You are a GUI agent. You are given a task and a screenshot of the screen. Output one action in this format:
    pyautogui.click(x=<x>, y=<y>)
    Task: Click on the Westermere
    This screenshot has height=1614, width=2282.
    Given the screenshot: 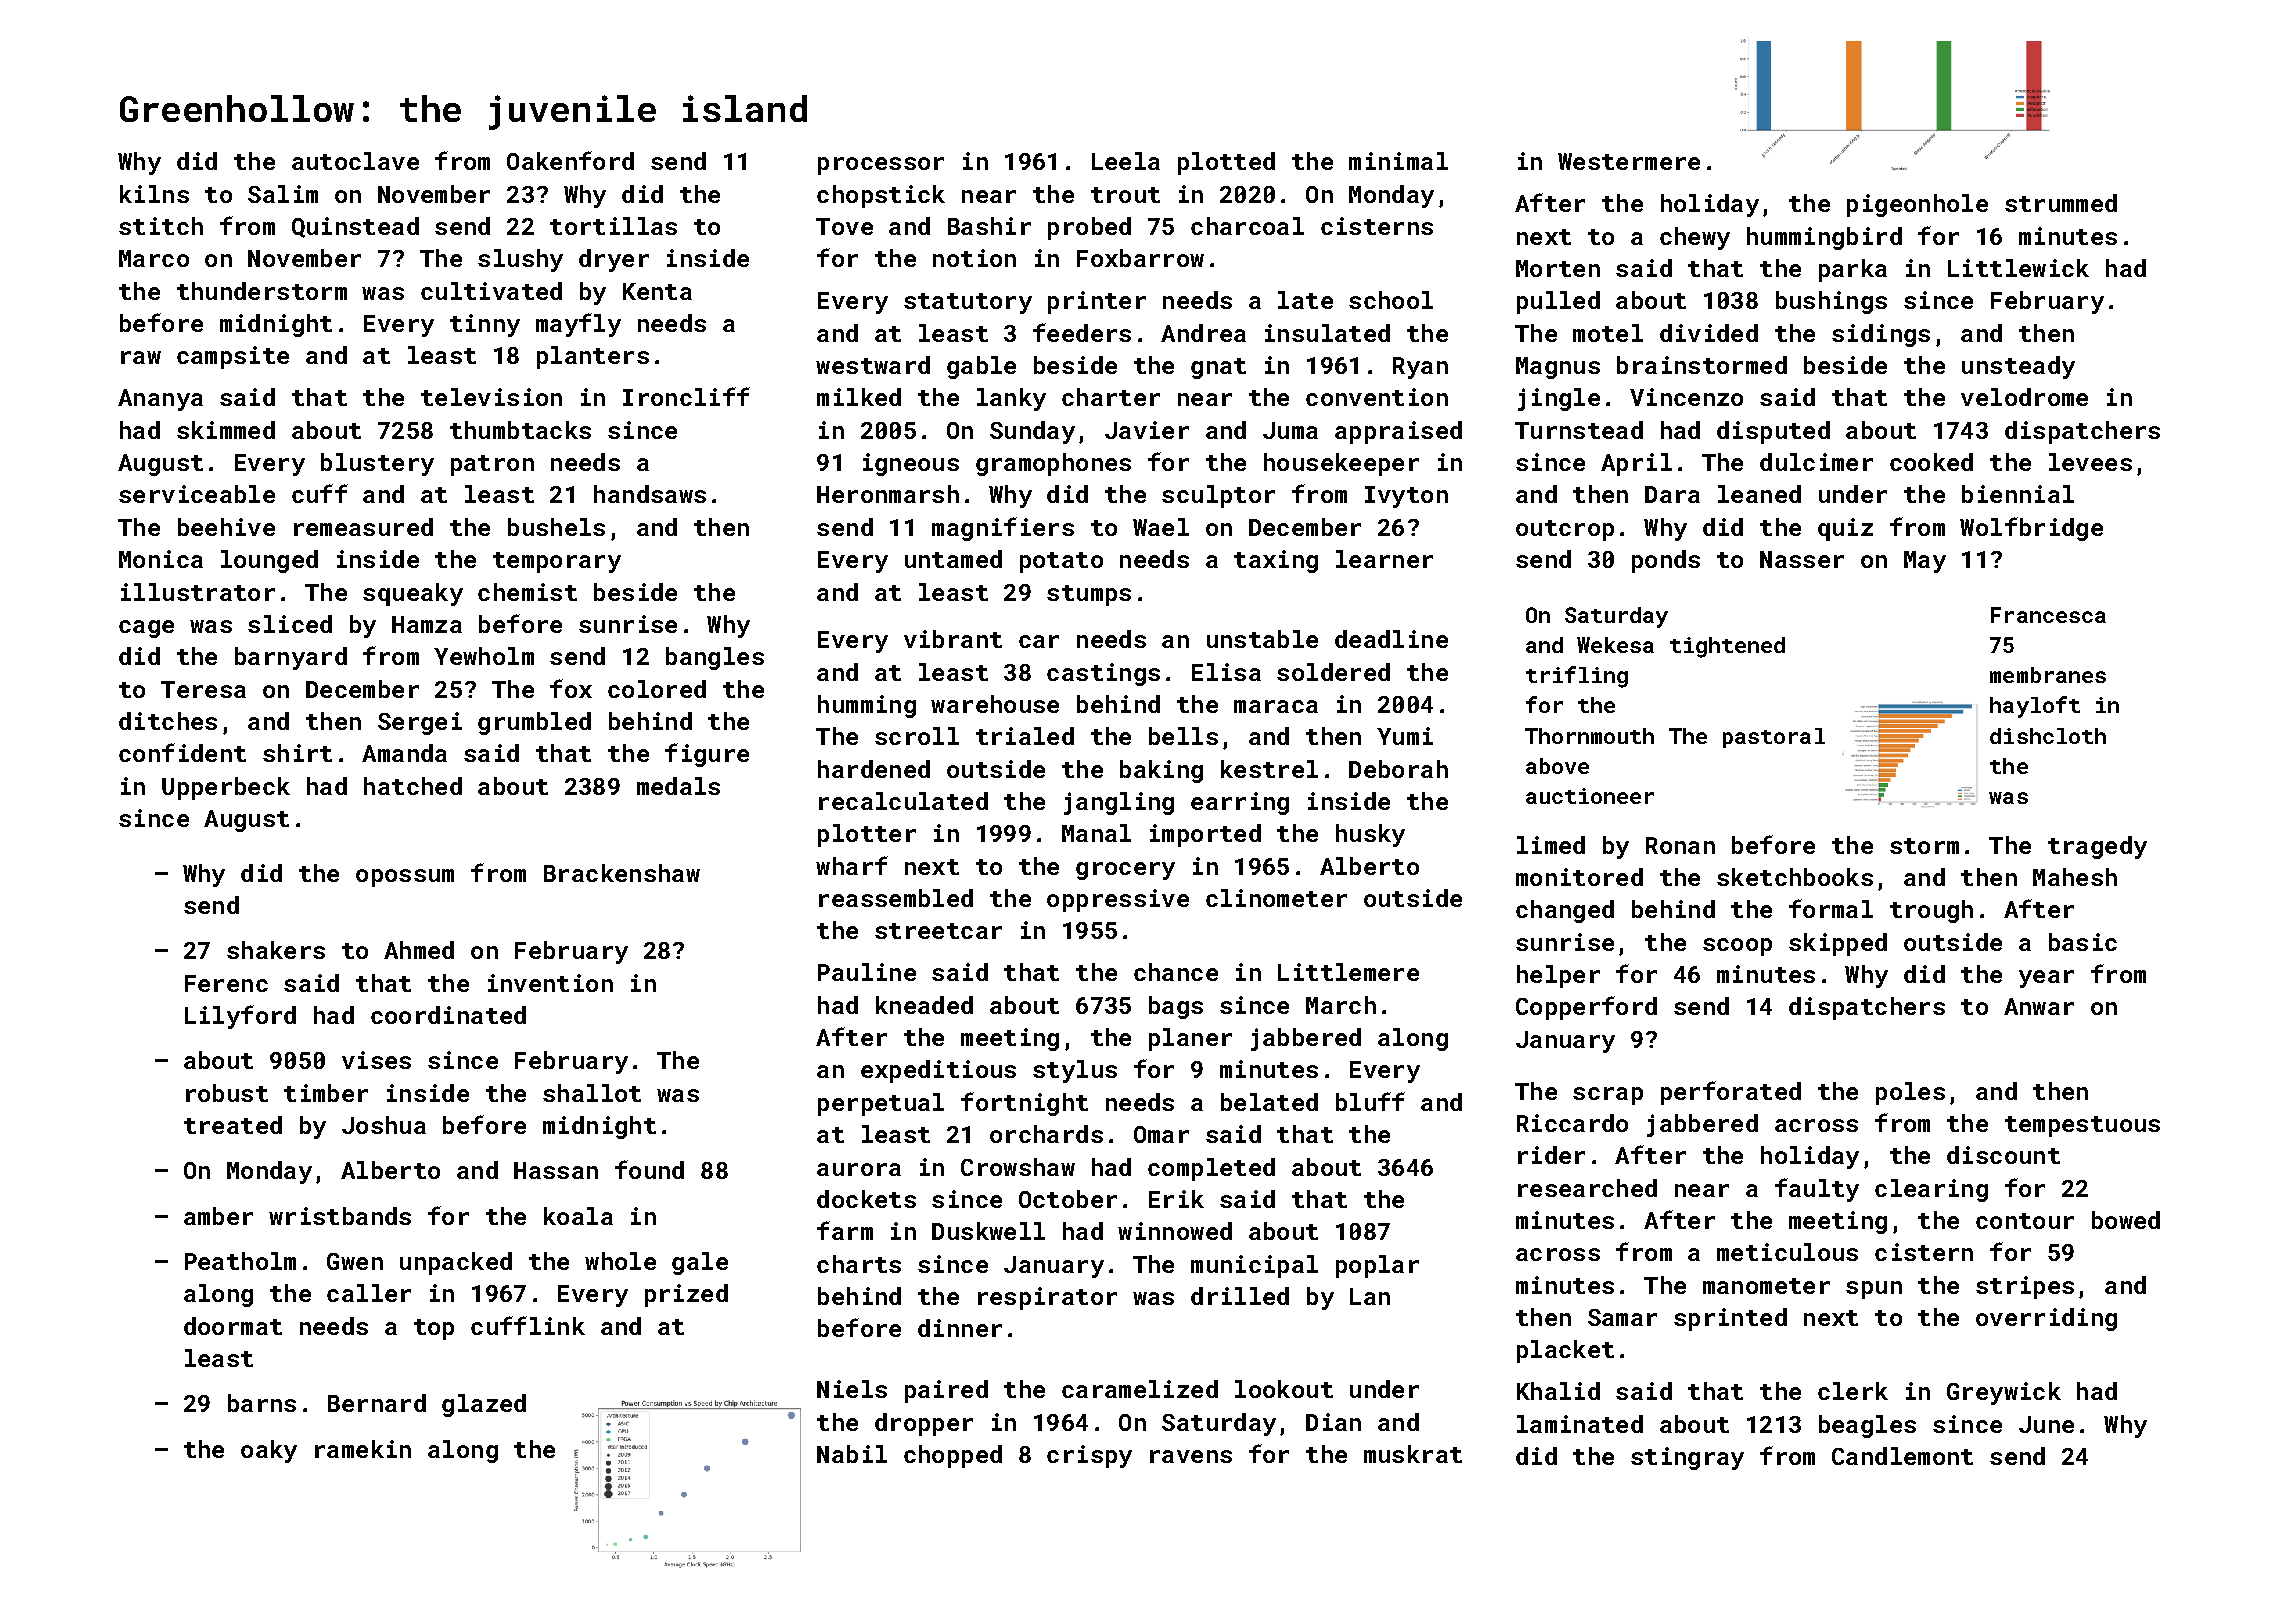 What is the action you would take?
    pyautogui.click(x=1629, y=161)
